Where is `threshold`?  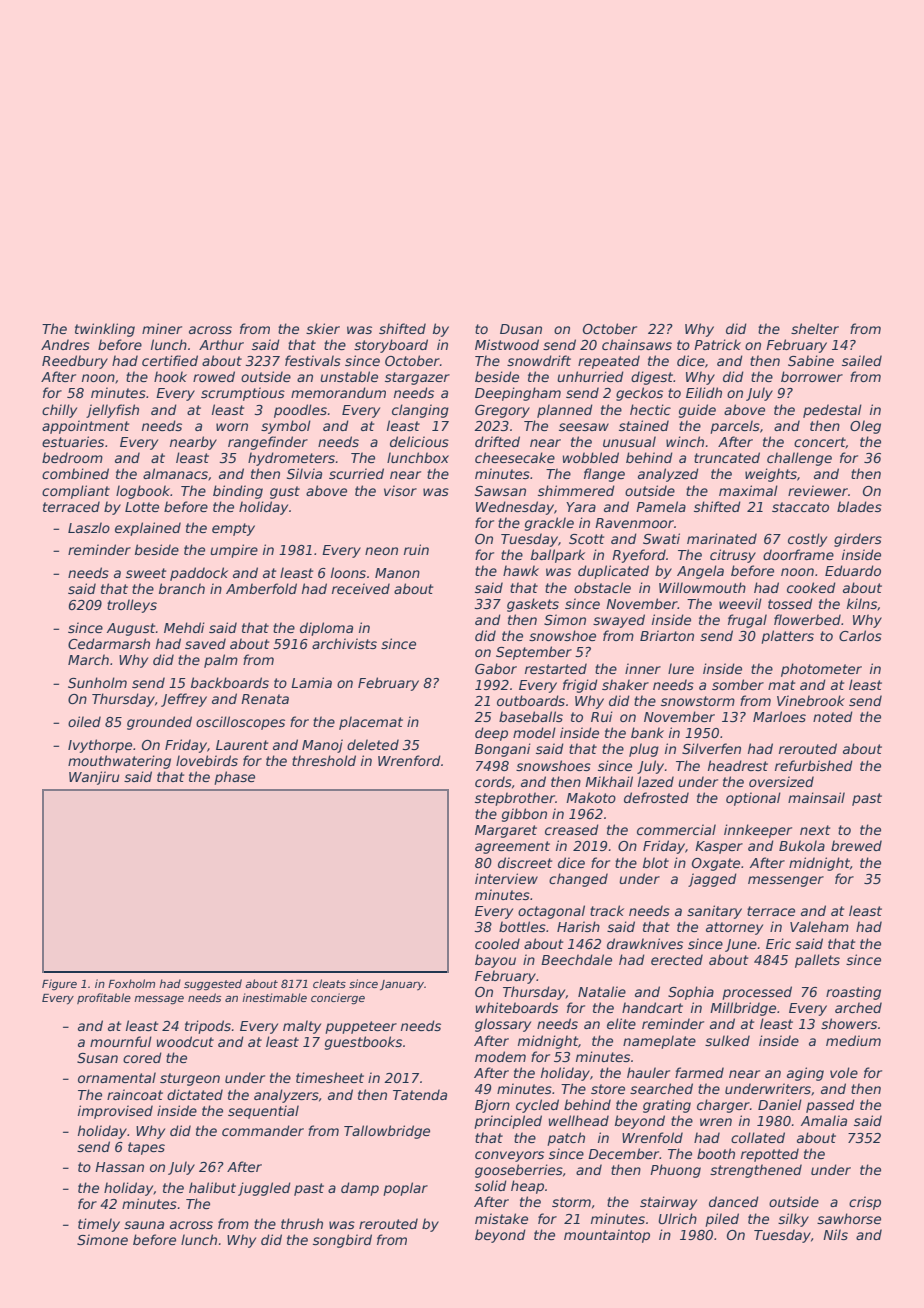 threshold is located at coordinates (324, 760).
